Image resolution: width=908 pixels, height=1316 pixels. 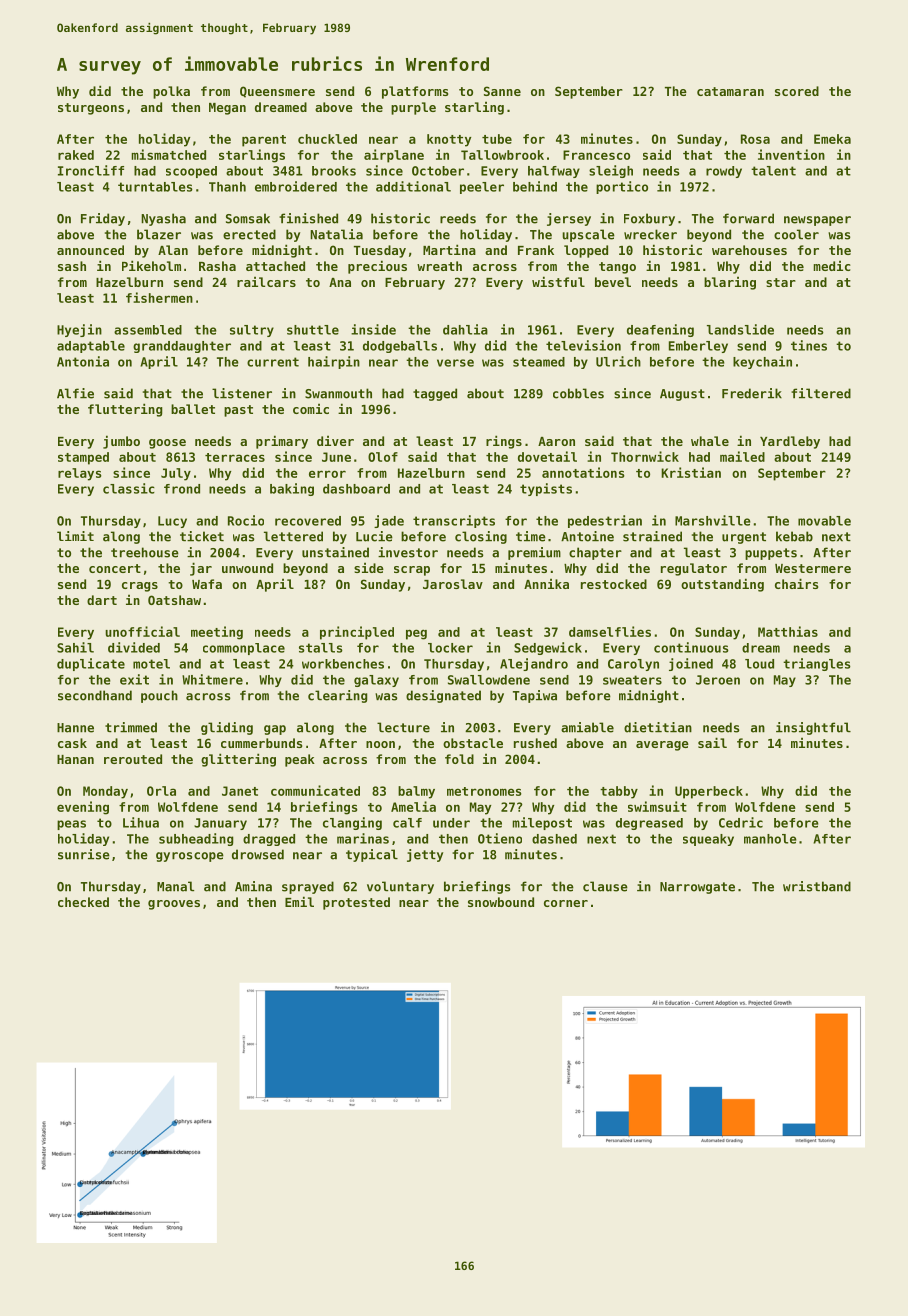 What do you see at coordinates (264, 141) in the document?
I see `parent` at bounding box center [264, 141].
